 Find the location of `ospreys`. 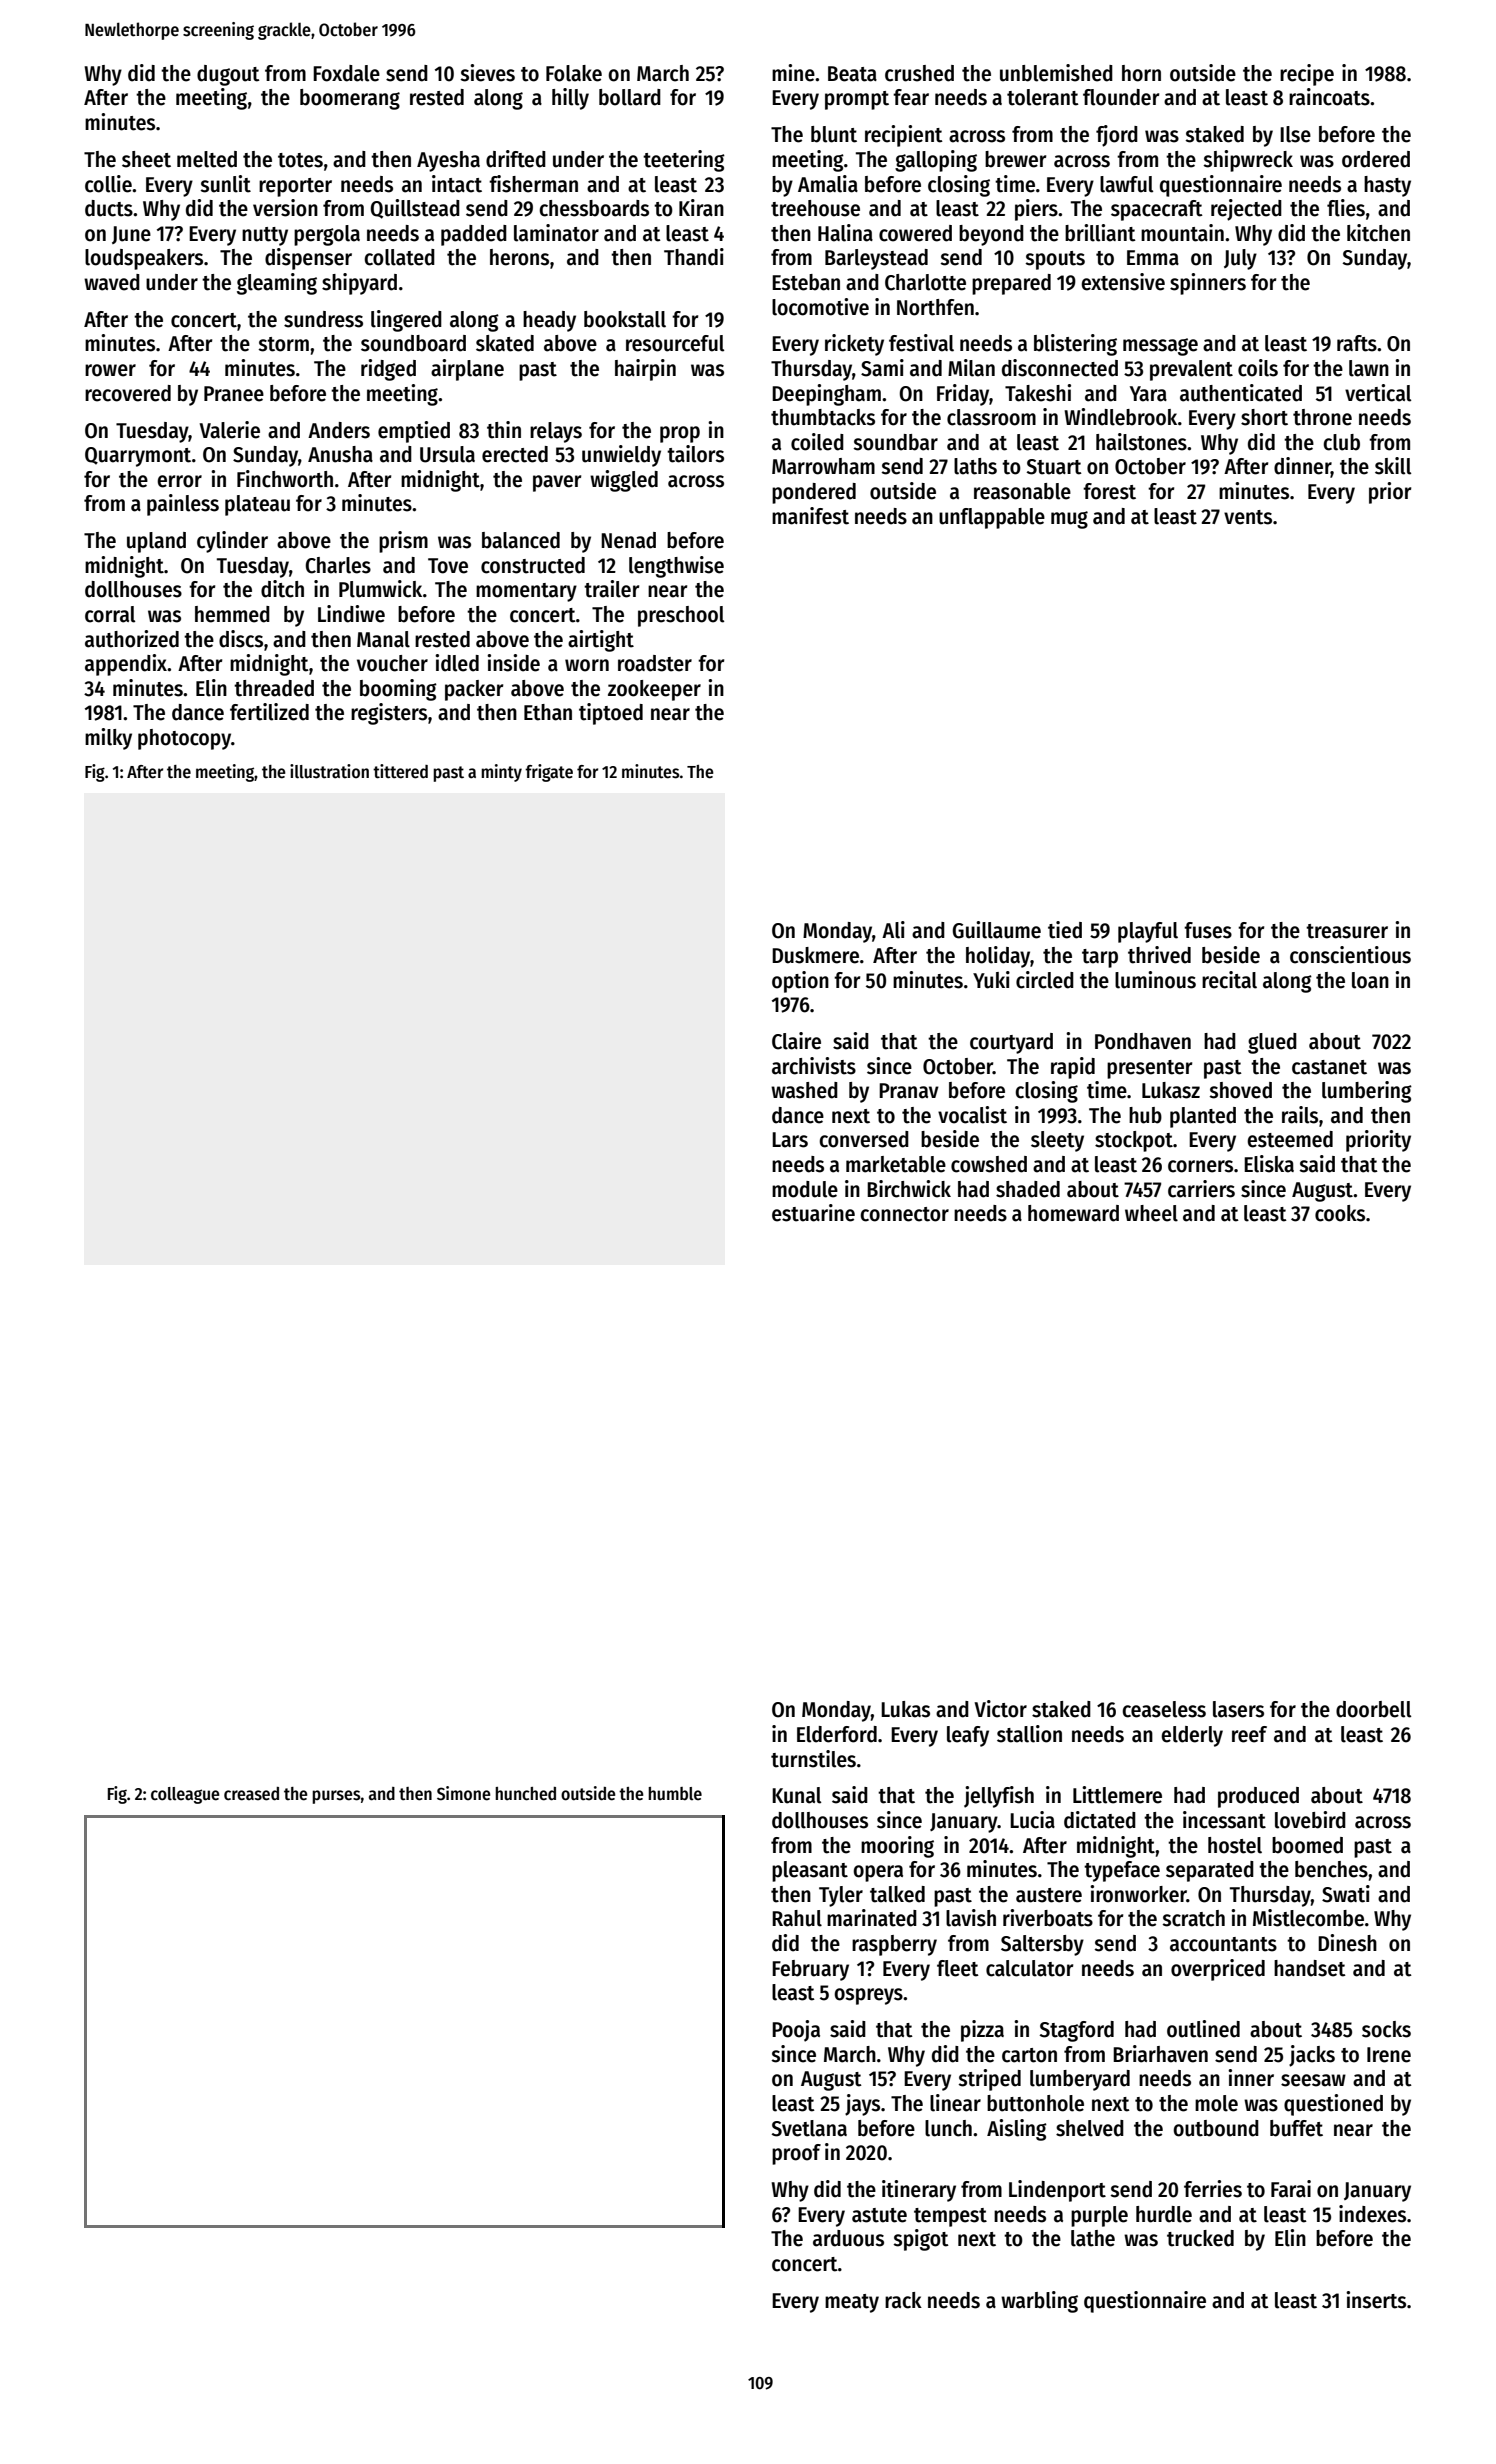

ospreys is located at coordinates (868, 1996).
